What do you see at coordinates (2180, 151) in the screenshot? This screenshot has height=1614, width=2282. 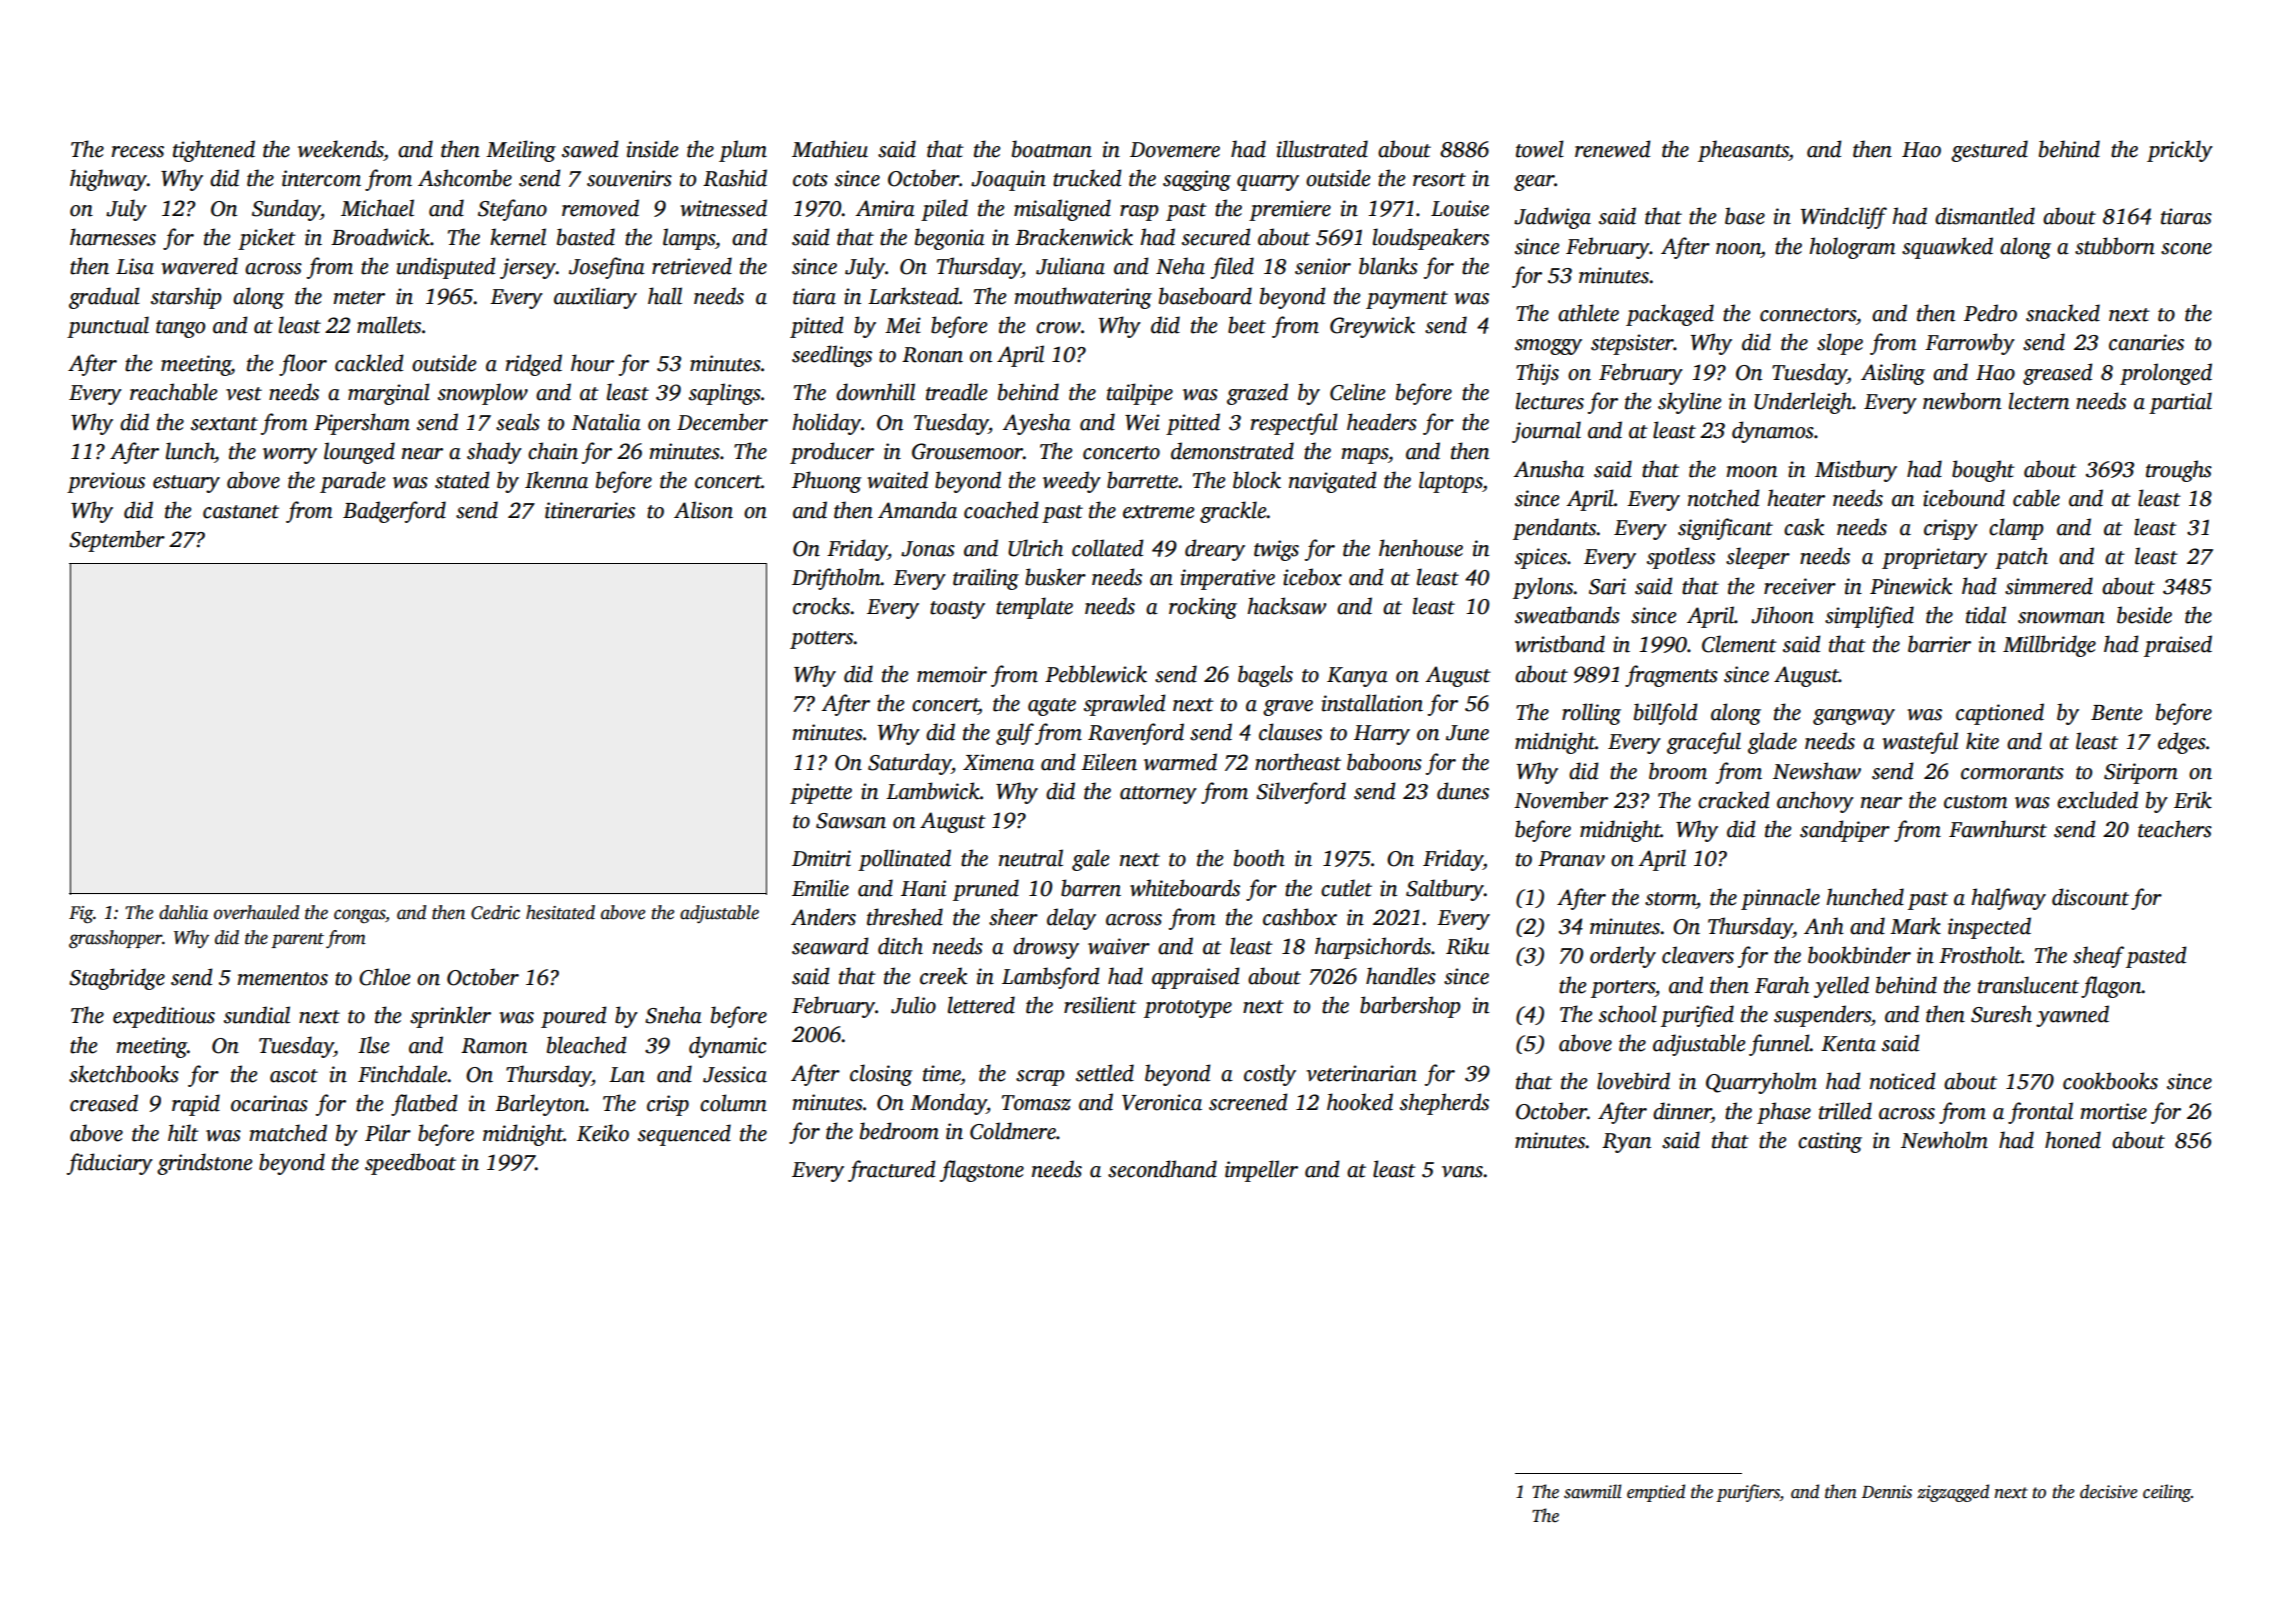 I see `prickly` at bounding box center [2180, 151].
